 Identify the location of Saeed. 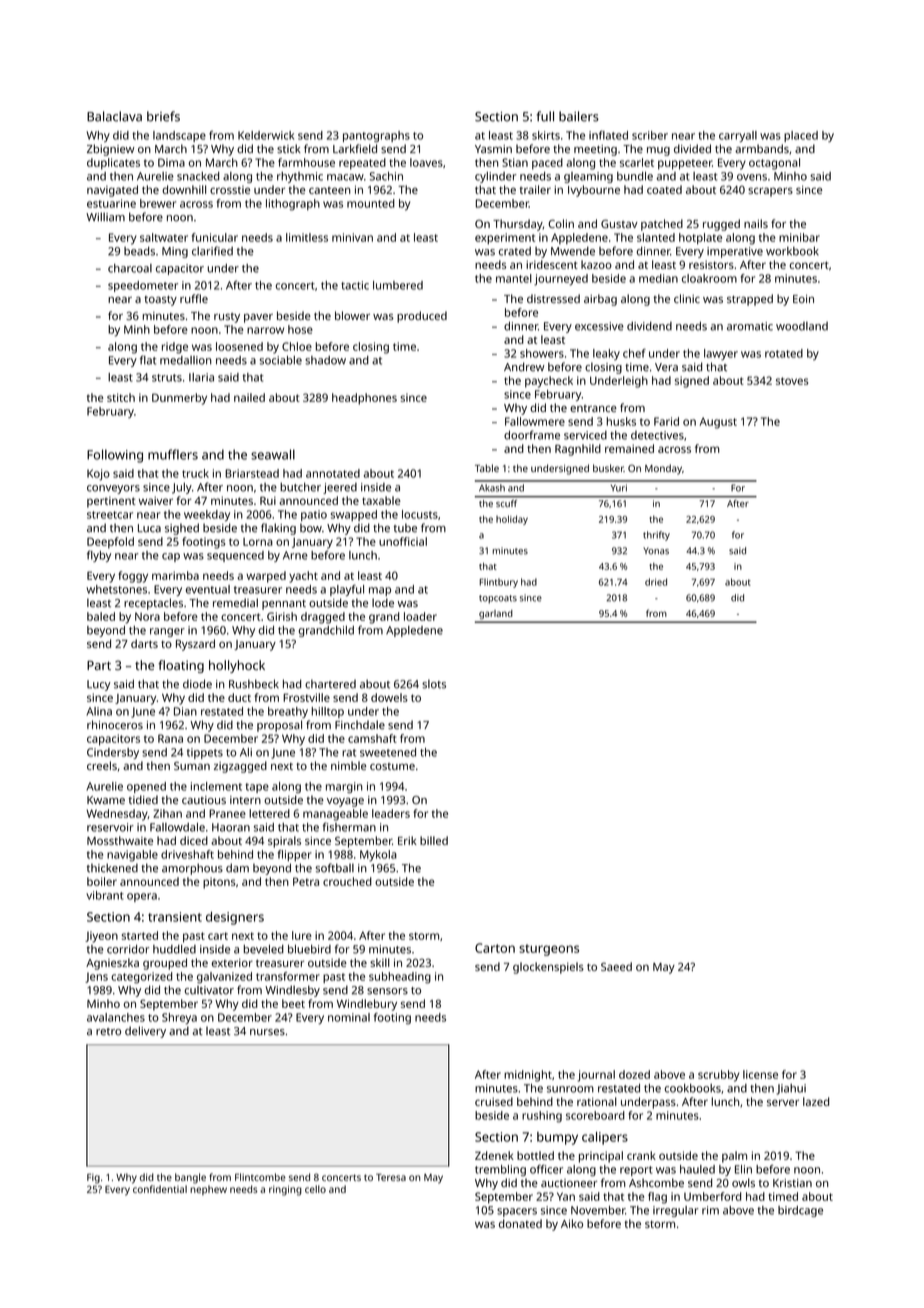
(616, 966).
